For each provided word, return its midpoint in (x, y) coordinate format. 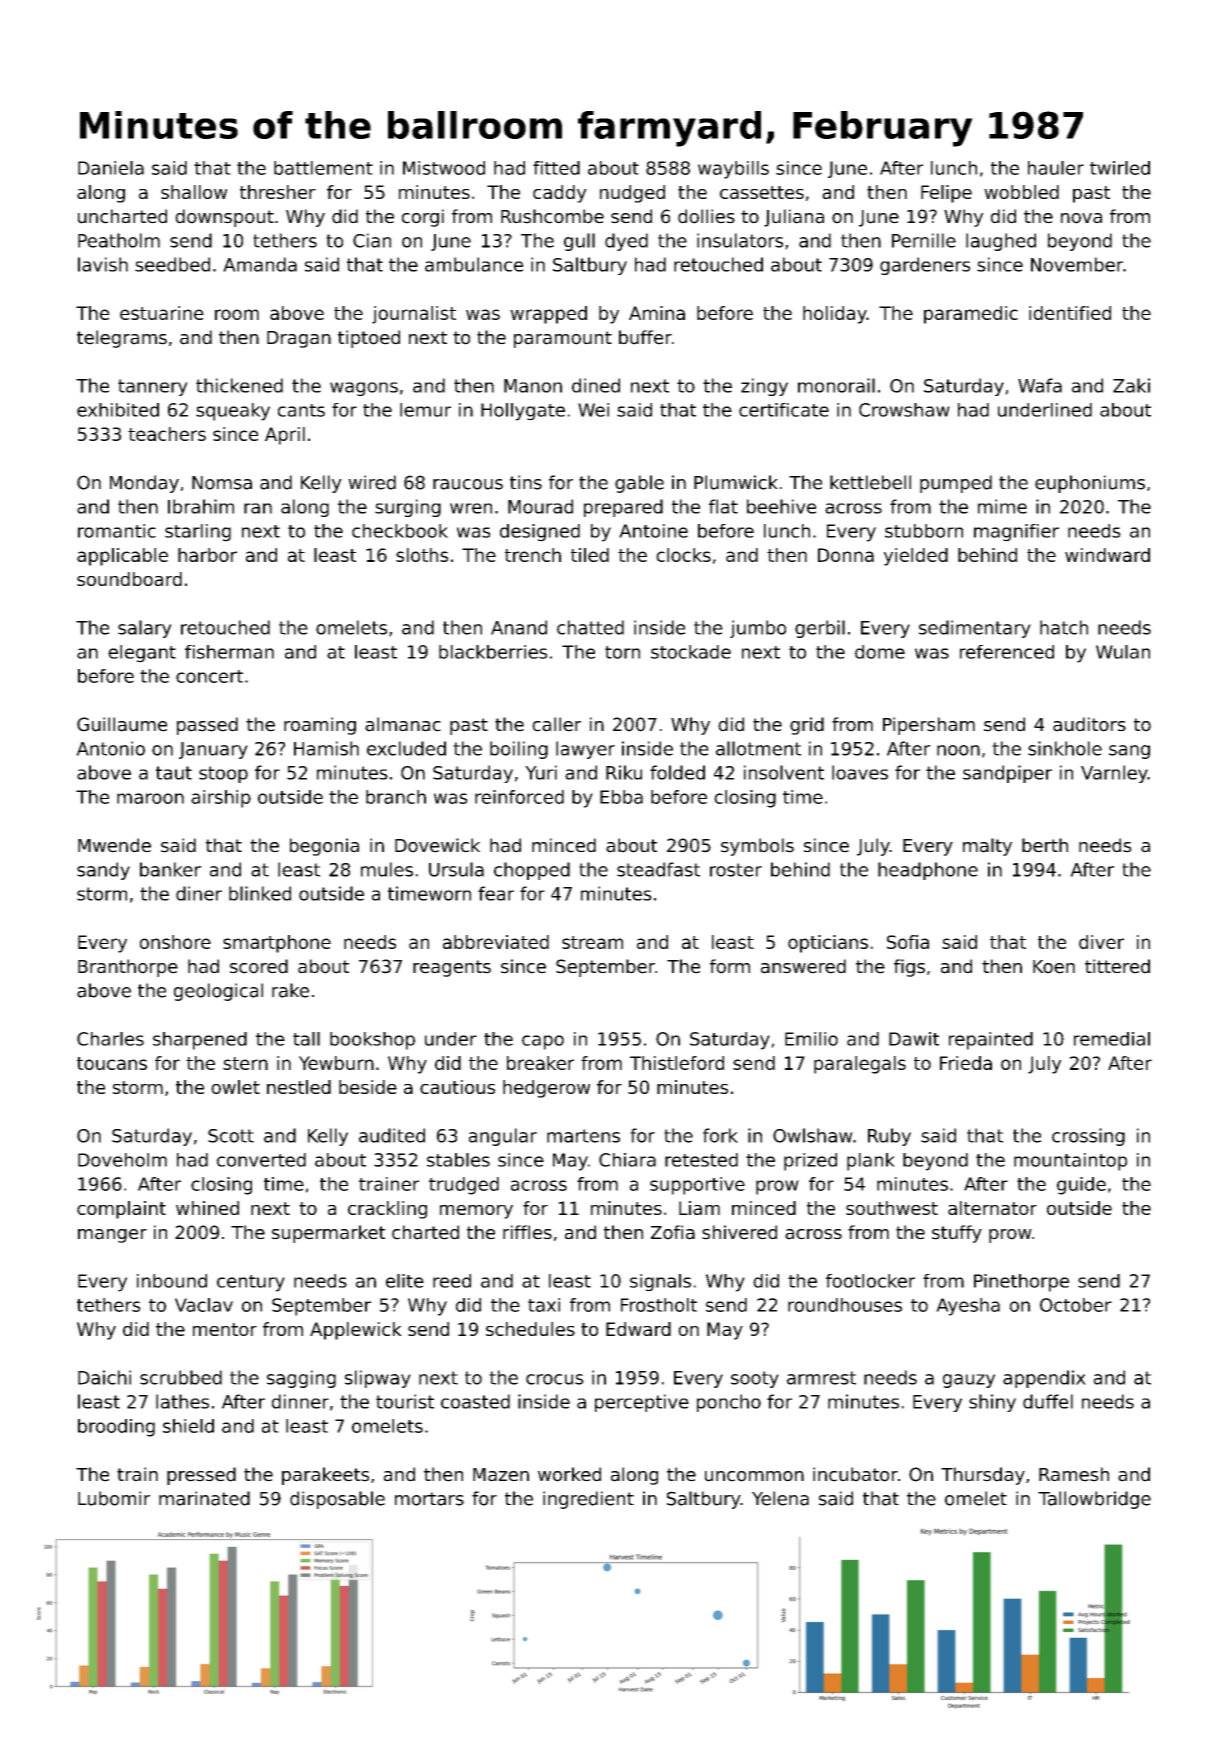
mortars (429, 1499)
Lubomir (114, 1498)
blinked (260, 893)
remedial (1112, 1039)
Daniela (111, 168)
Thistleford (677, 1063)
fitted (556, 168)
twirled (1120, 168)
